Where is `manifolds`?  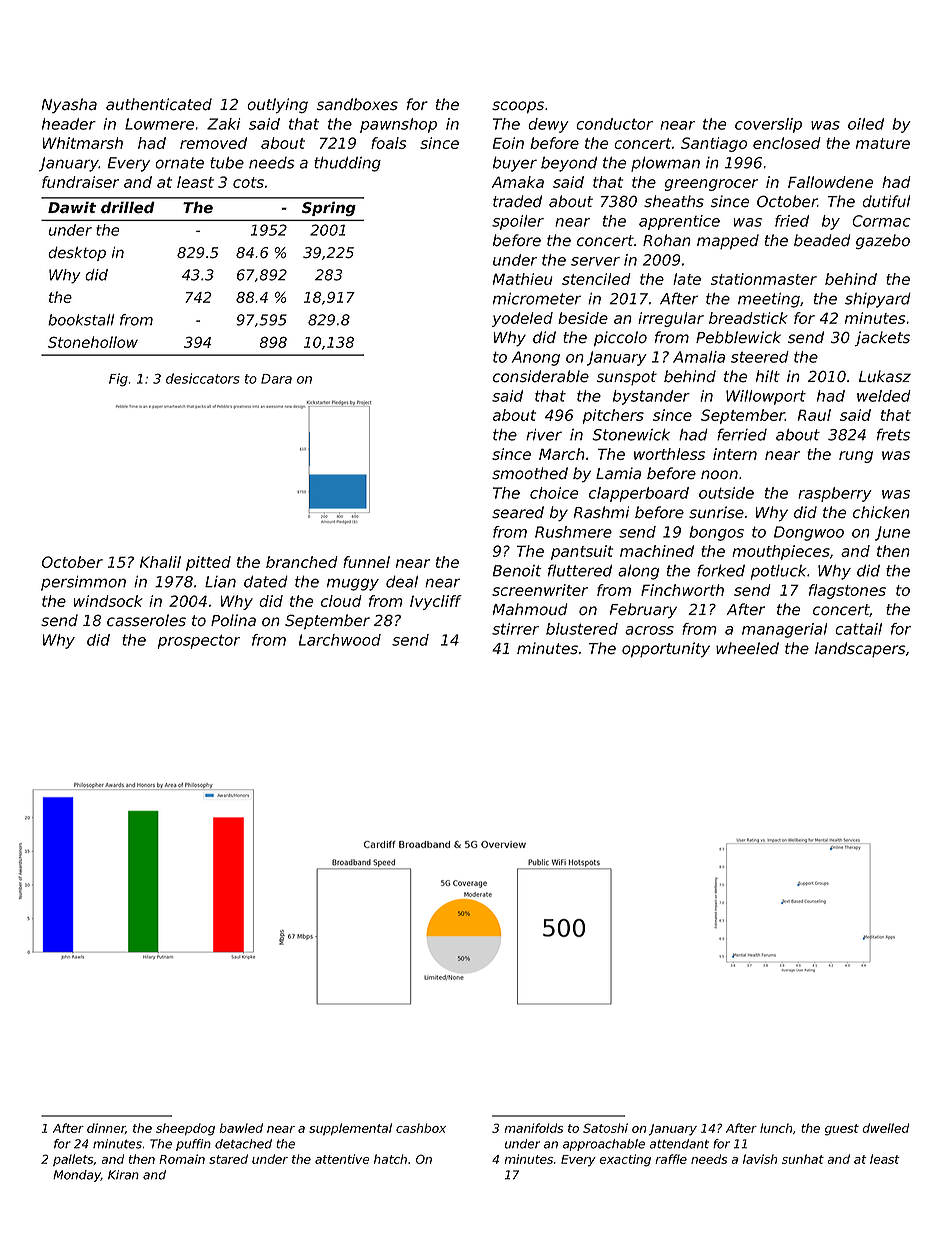 manifolds is located at coordinates (534, 1128).
